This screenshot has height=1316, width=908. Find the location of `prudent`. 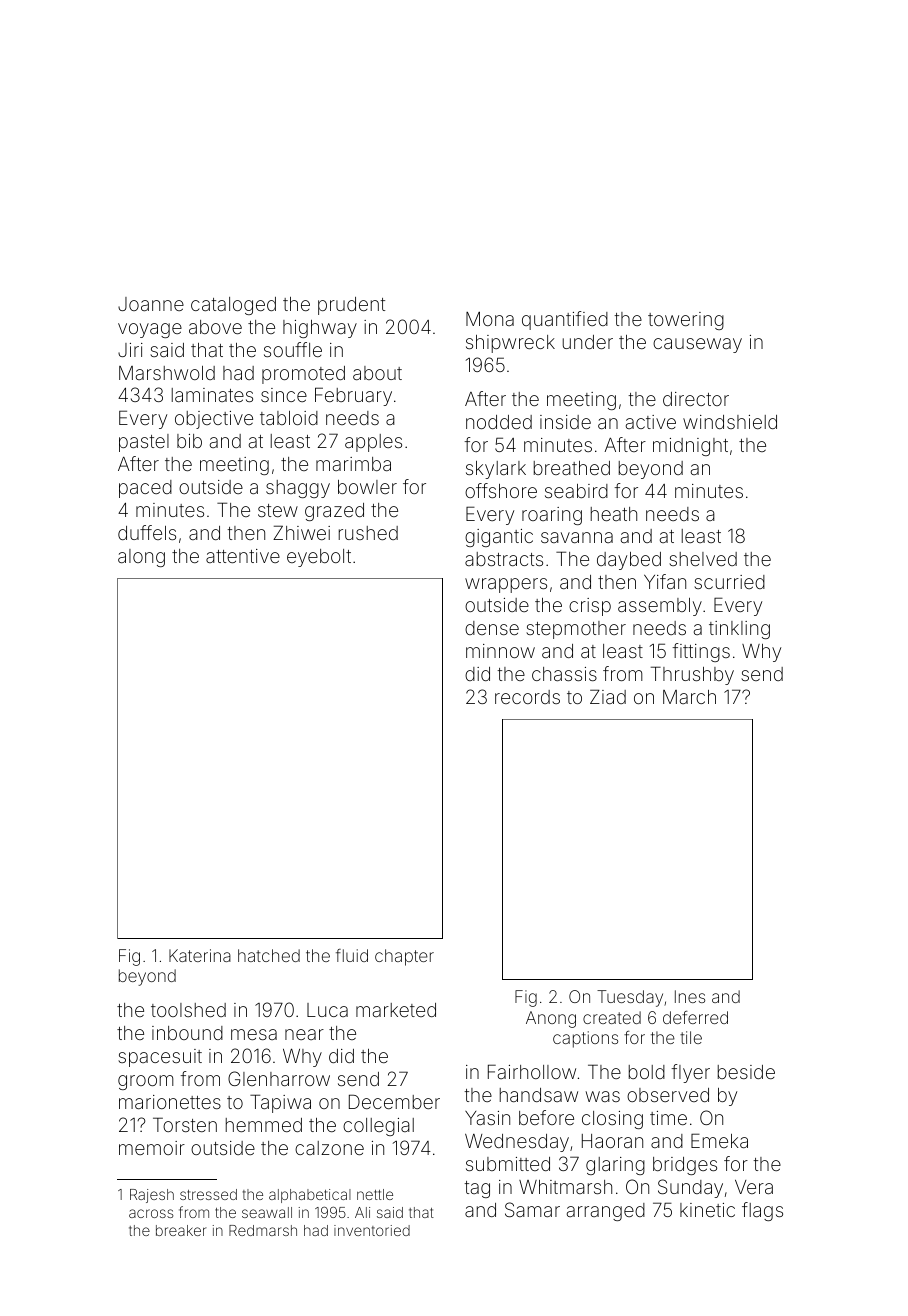

prudent is located at coordinates (351, 306).
